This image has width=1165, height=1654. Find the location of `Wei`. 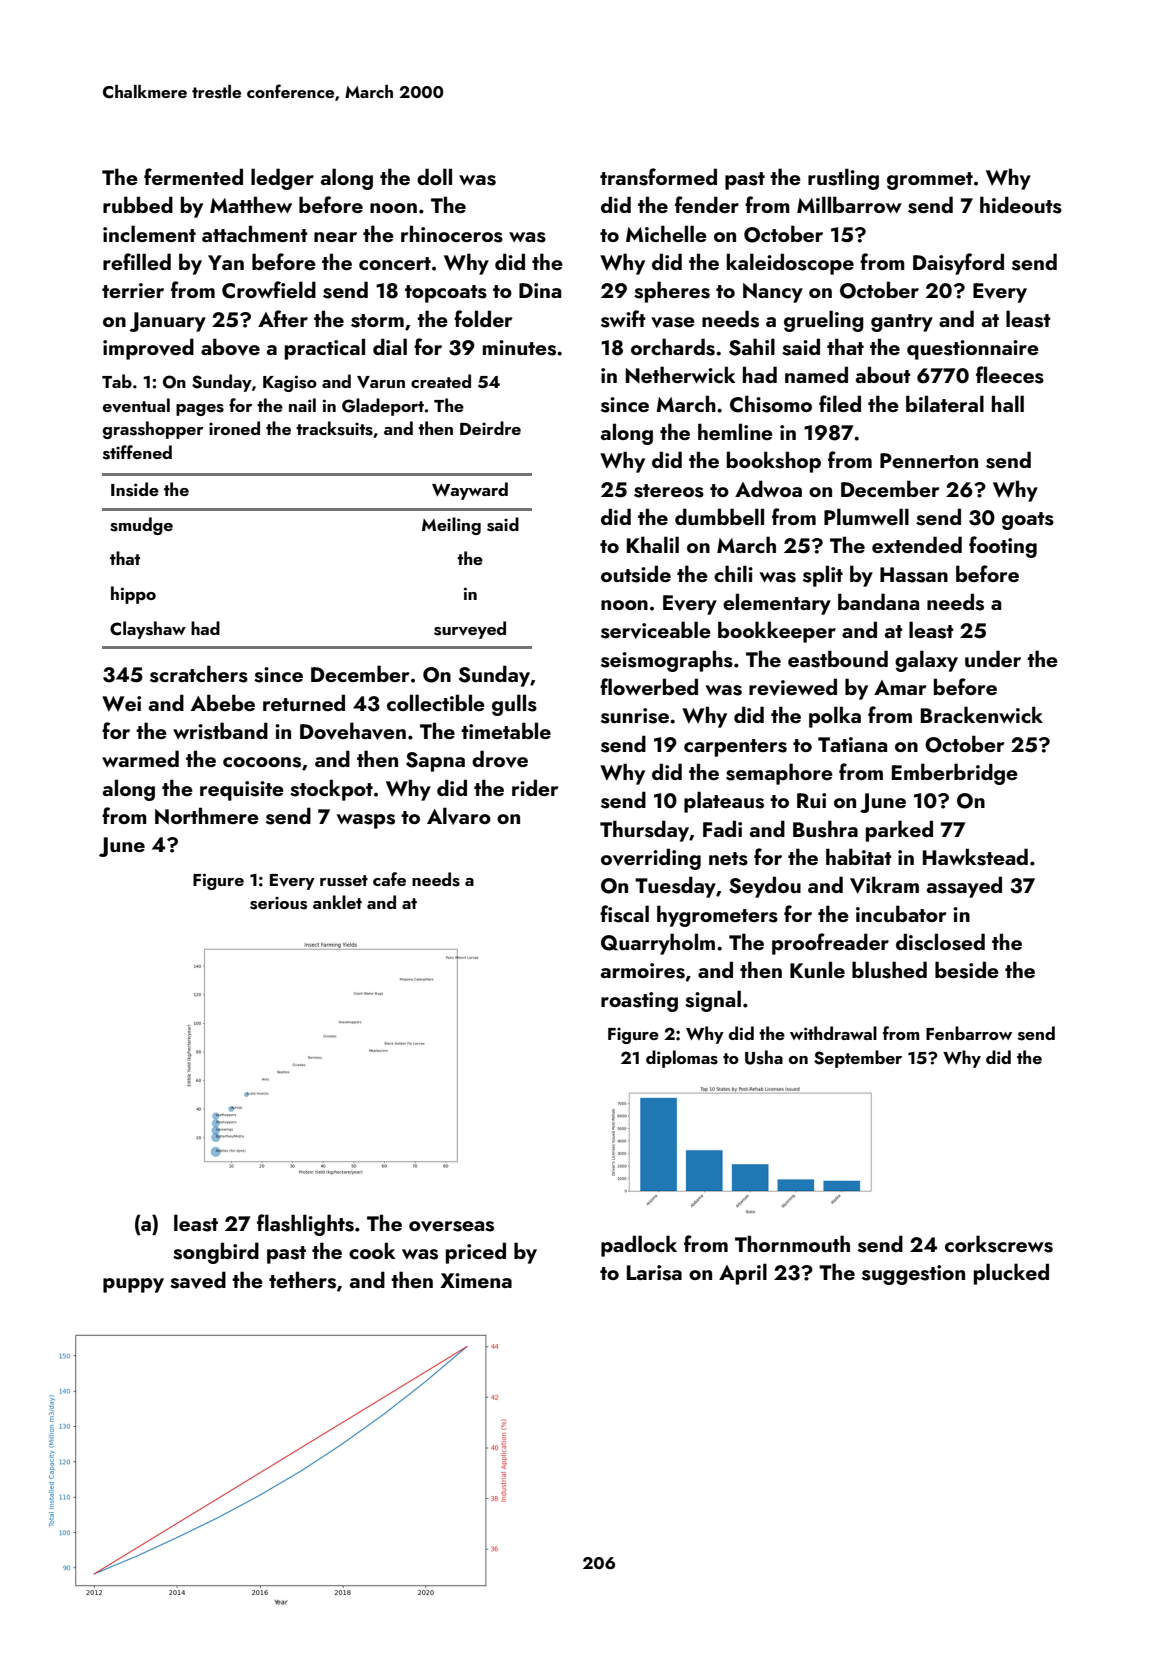

Wei is located at coordinates (121, 704).
